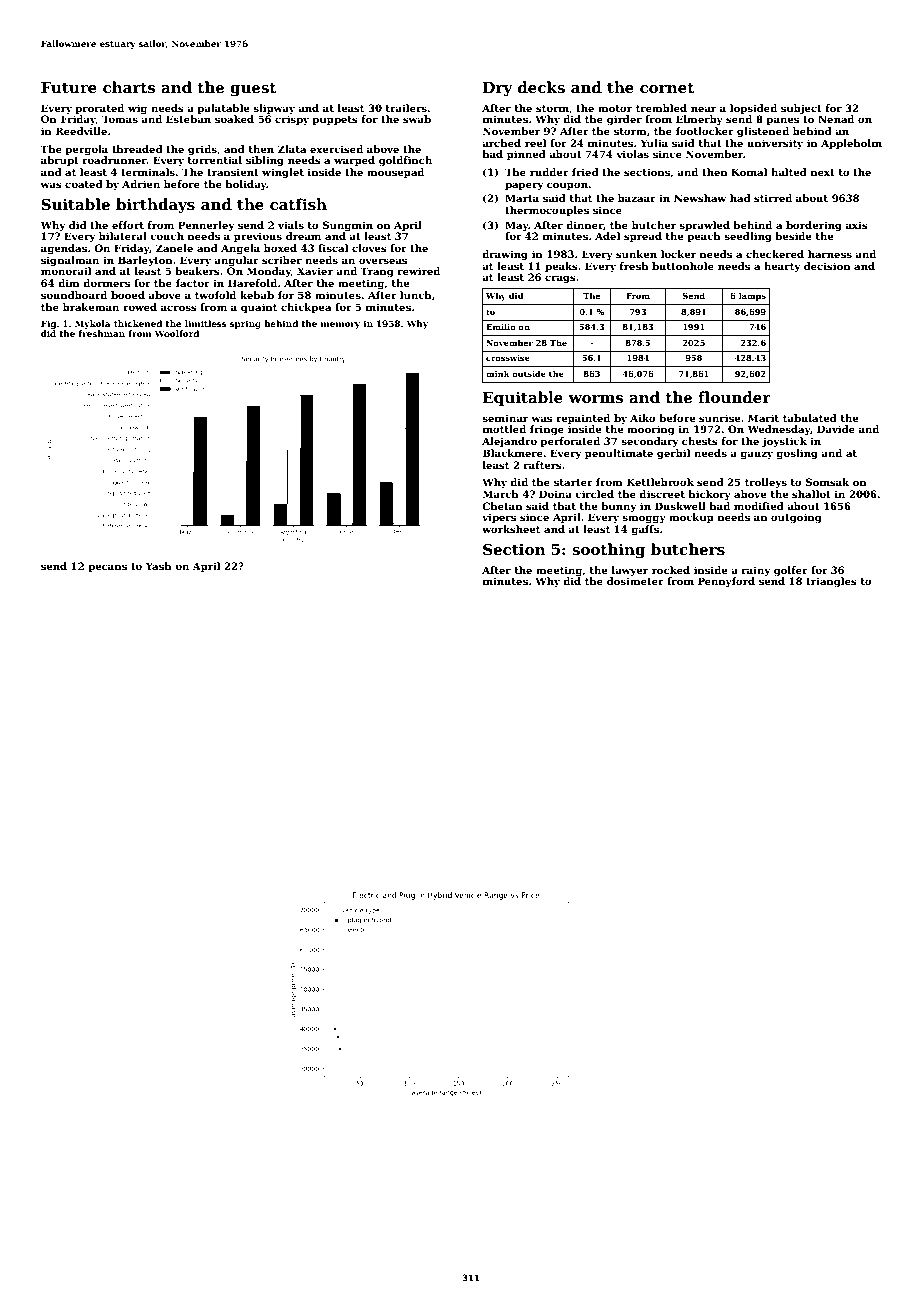 This screenshot has height=1308, width=924. What do you see at coordinates (632, 154) in the screenshot?
I see `violas` at bounding box center [632, 154].
